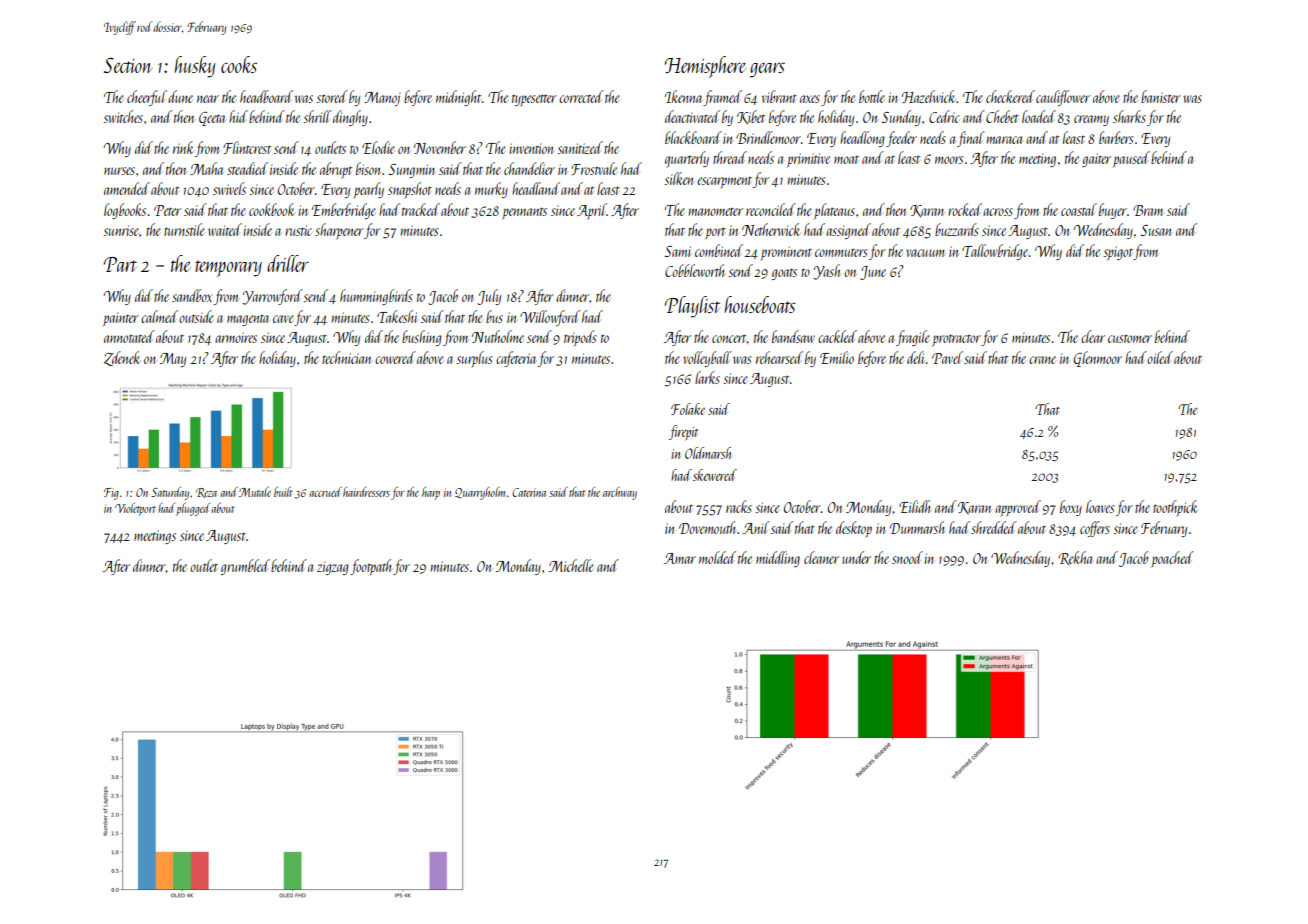 The image size is (1308, 924). What do you see at coordinates (283, 492) in the screenshot?
I see `built` at bounding box center [283, 492].
